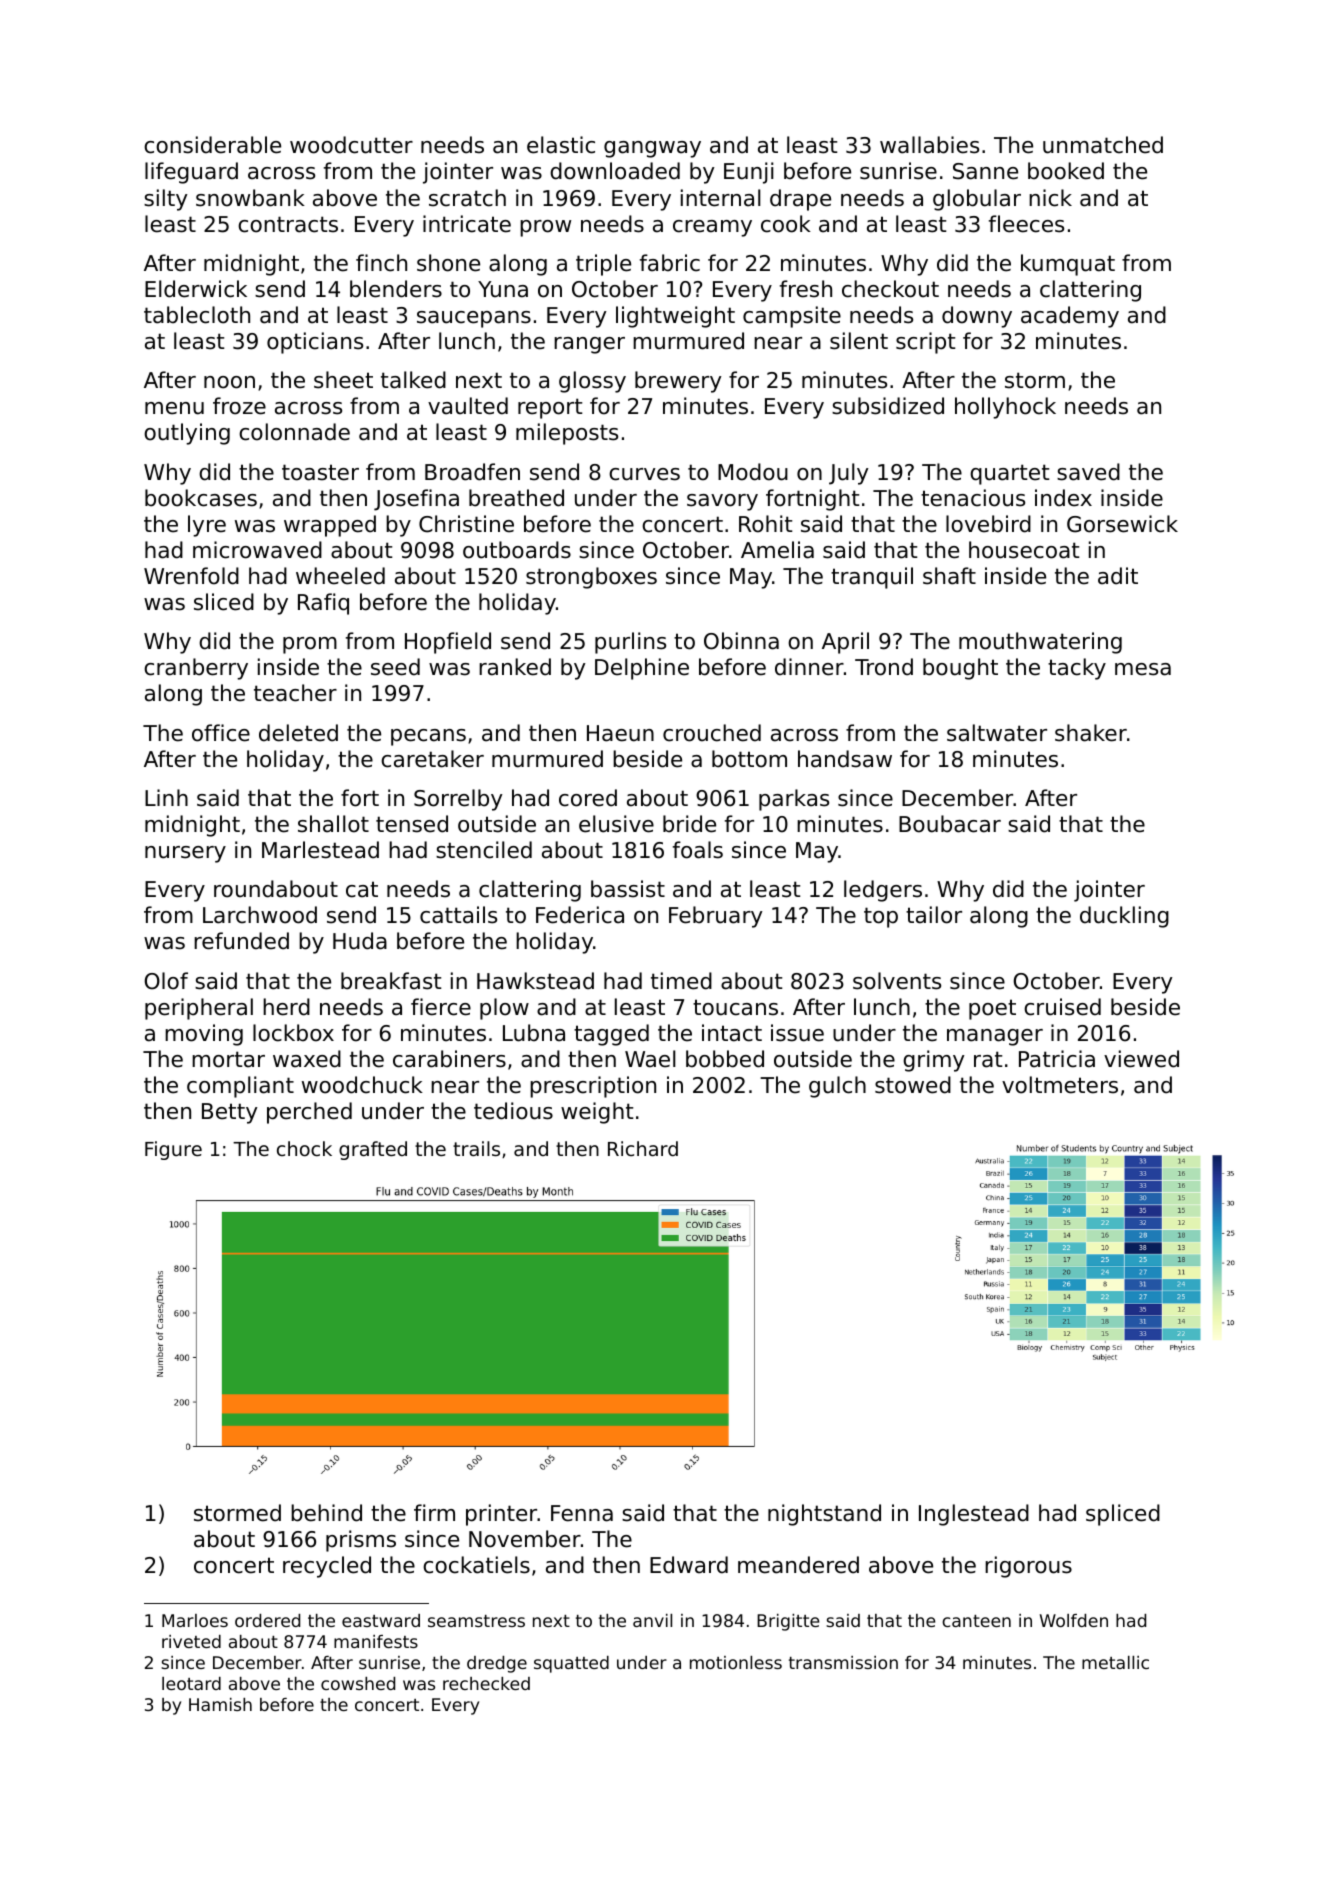 This screenshot has height=1878, width=1328. Describe the element at coordinates (1060, 1085) in the screenshot. I see `voltmeters` at that location.
